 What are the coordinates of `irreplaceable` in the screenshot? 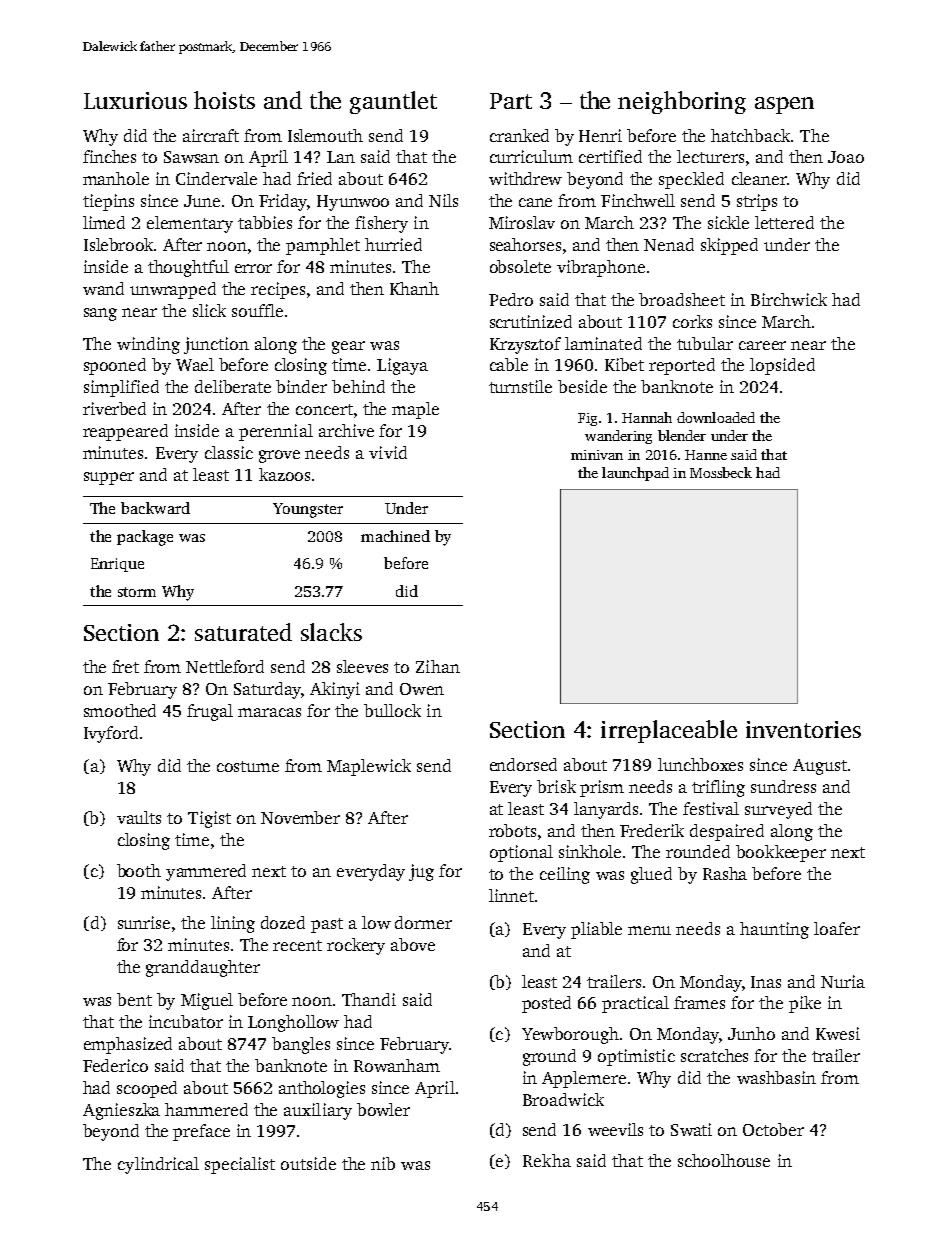 It's located at (669, 731).
